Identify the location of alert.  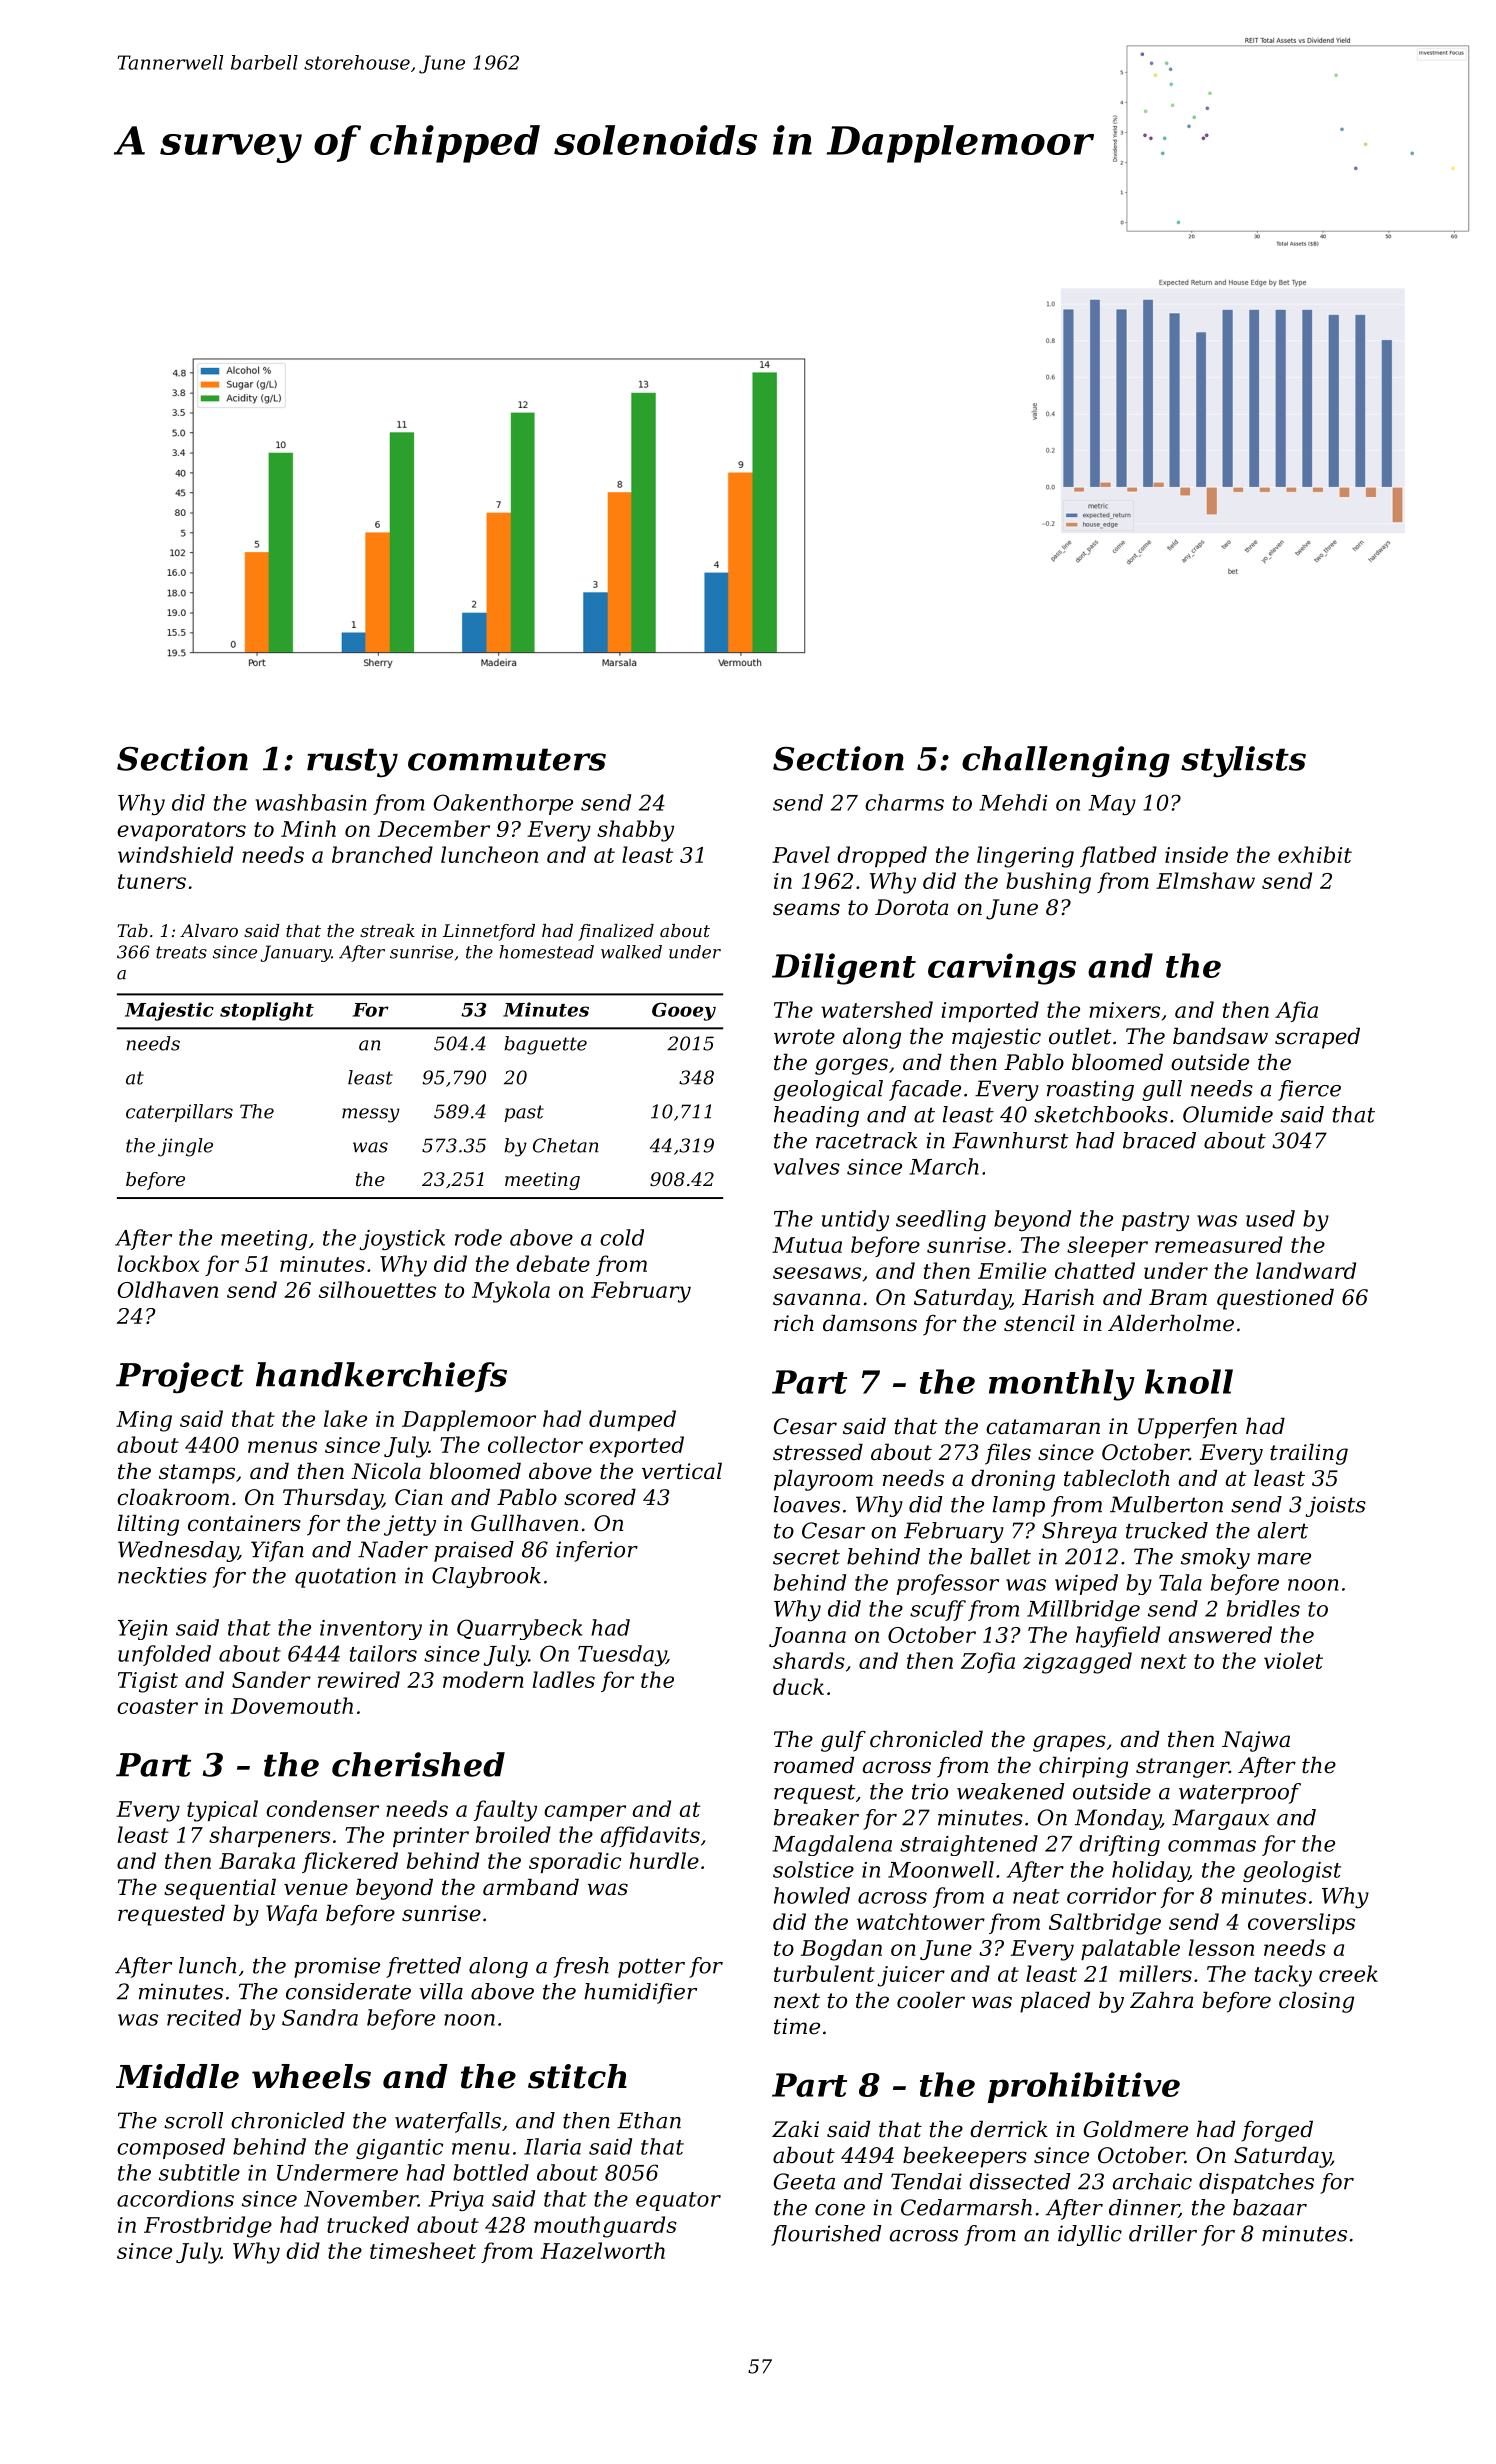
(1283, 1530).
